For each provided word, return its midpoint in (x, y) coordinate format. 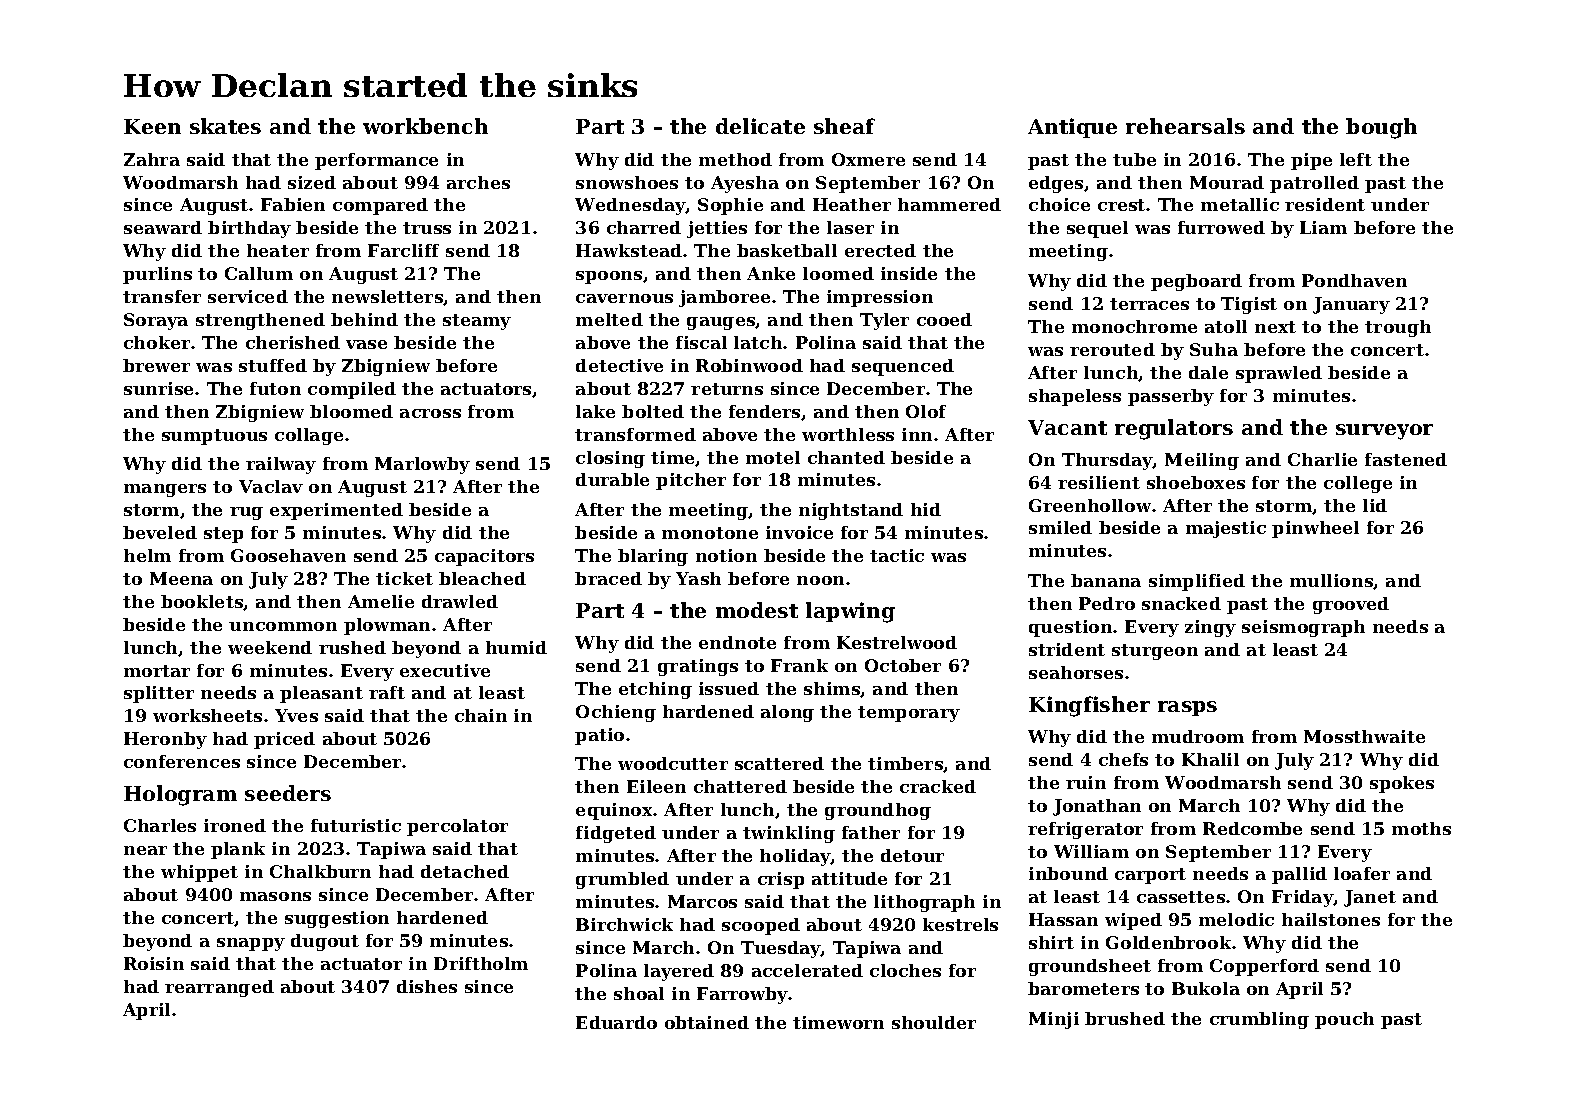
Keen (152, 126)
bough (1381, 128)
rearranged (219, 988)
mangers (165, 490)
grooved (1351, 605)
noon (820, 580)
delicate (760, 126)
